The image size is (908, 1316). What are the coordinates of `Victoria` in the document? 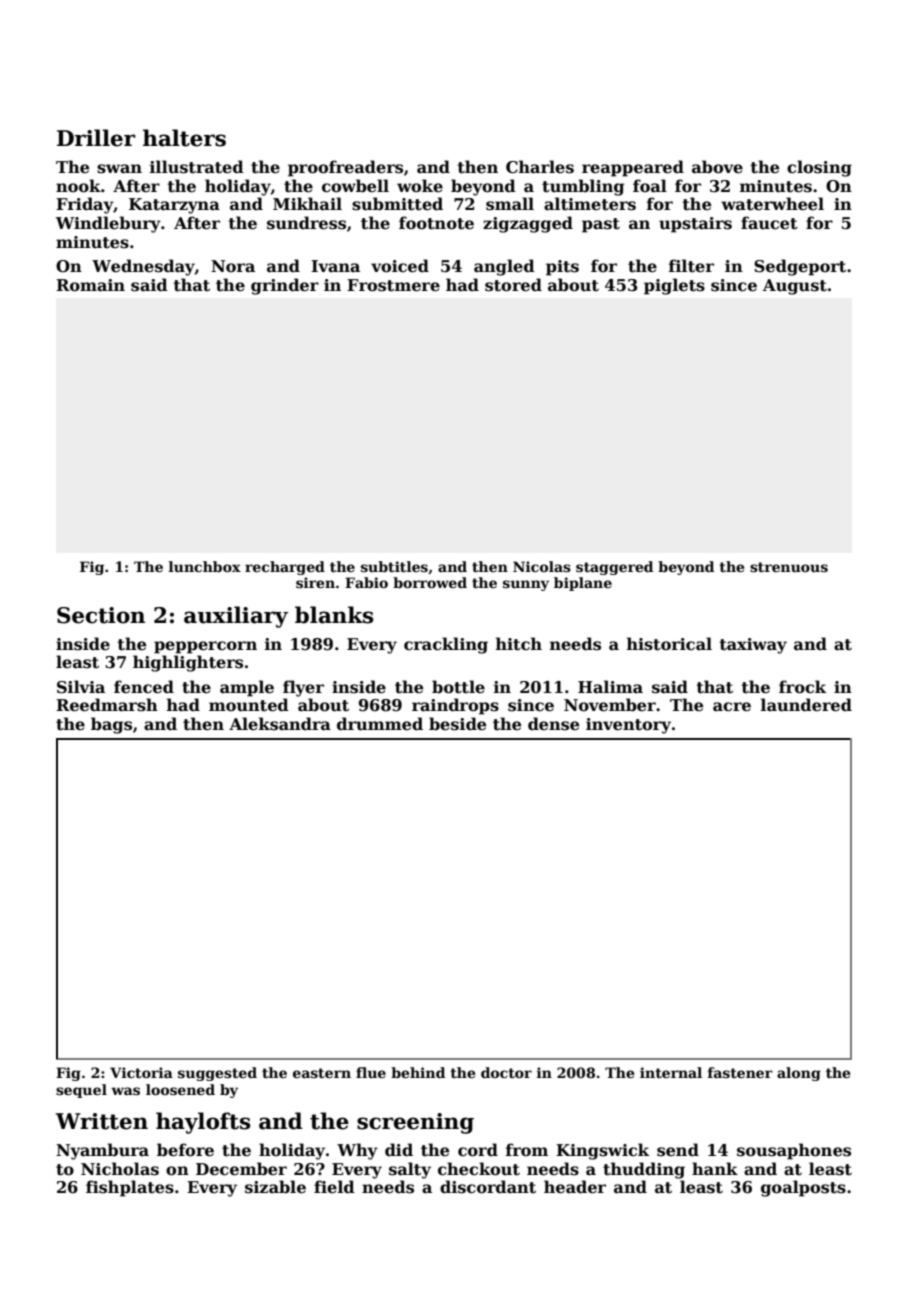 It's located at (141, 1072).
